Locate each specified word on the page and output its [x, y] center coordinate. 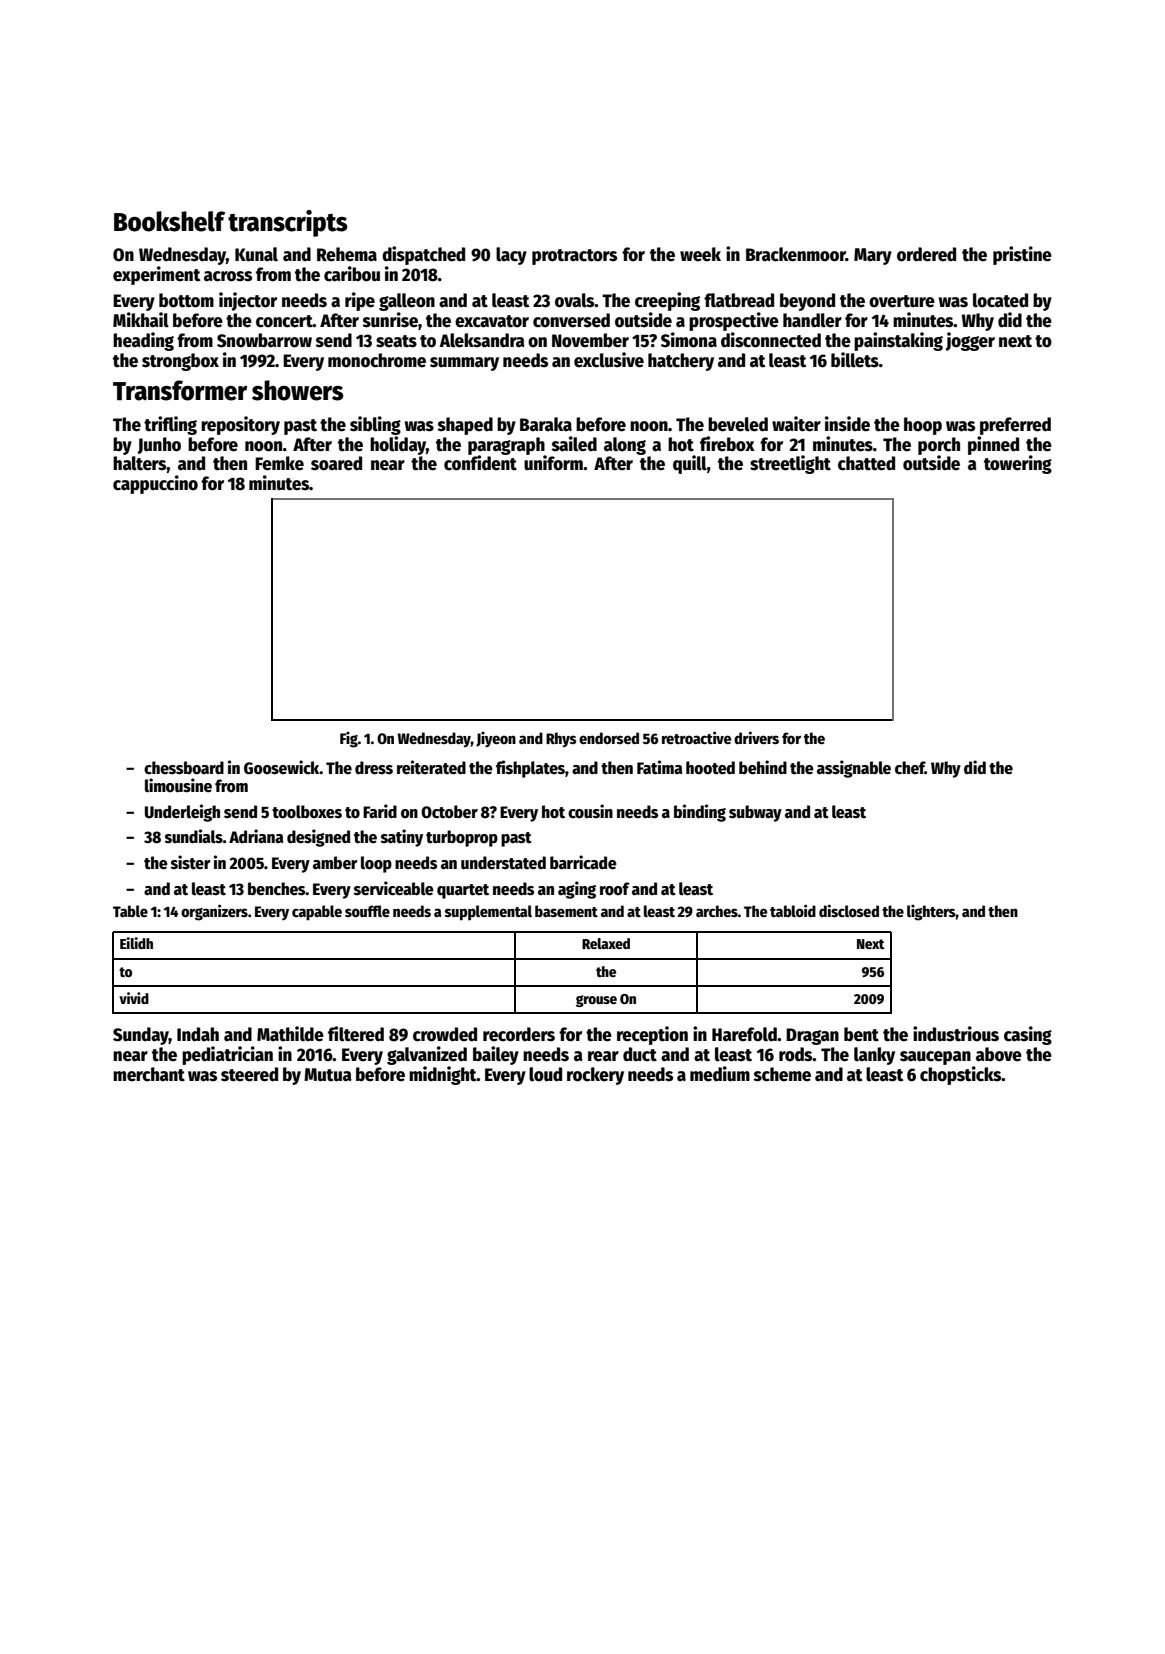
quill [690, 464]
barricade [583, 862]
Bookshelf [169, 221]
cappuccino [155, 484]
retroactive [696, 737]
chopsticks [960, 1075]
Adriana [256, 836]
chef [910, 768]
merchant [149, 1074]
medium [720, 1074]
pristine [1022, 255]
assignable [854, 769]
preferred [1015, 426]
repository [240, 425]
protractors [574, 257]
